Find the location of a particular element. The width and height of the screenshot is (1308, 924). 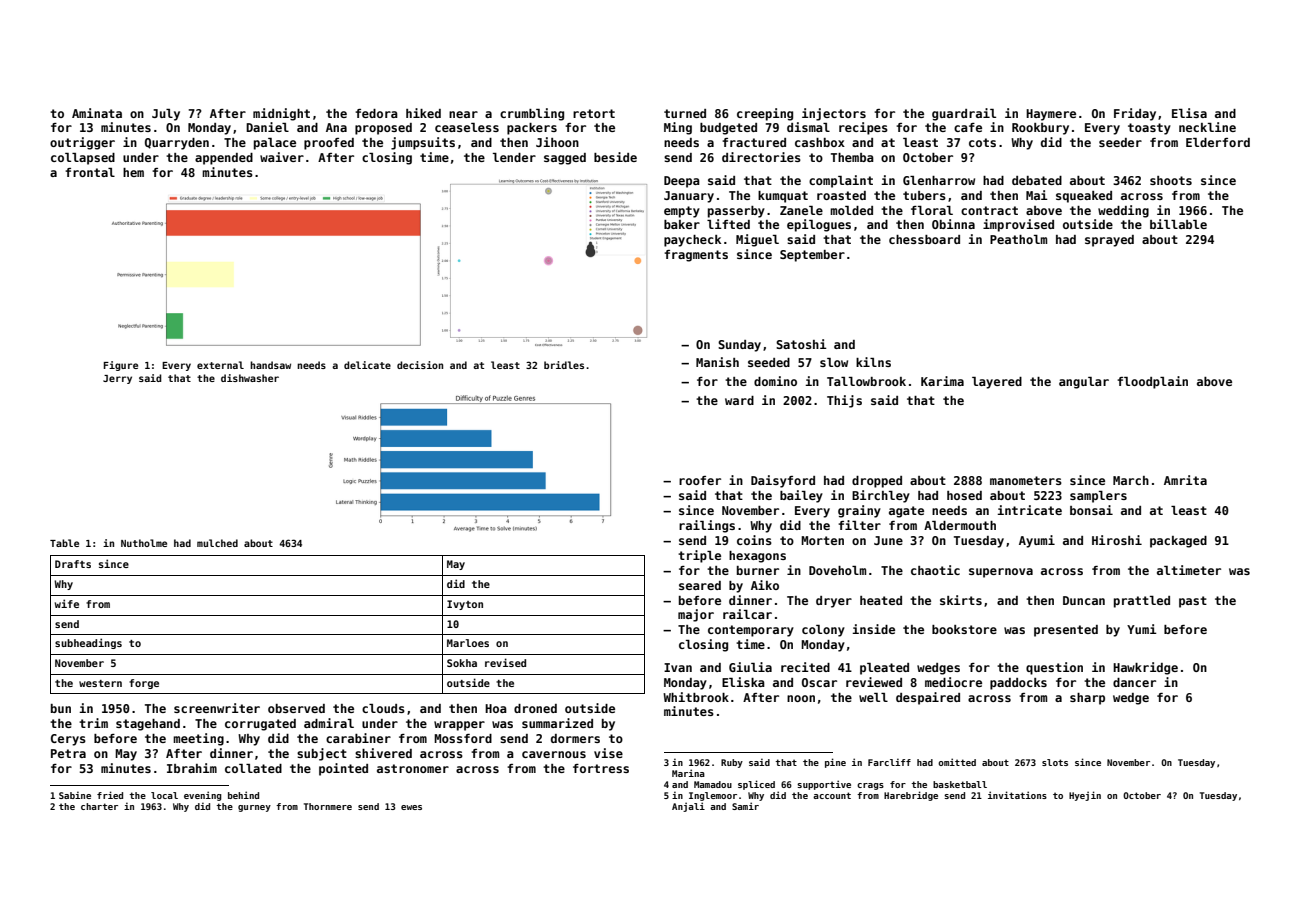

Marloes is located at coordinates (468, 643).
